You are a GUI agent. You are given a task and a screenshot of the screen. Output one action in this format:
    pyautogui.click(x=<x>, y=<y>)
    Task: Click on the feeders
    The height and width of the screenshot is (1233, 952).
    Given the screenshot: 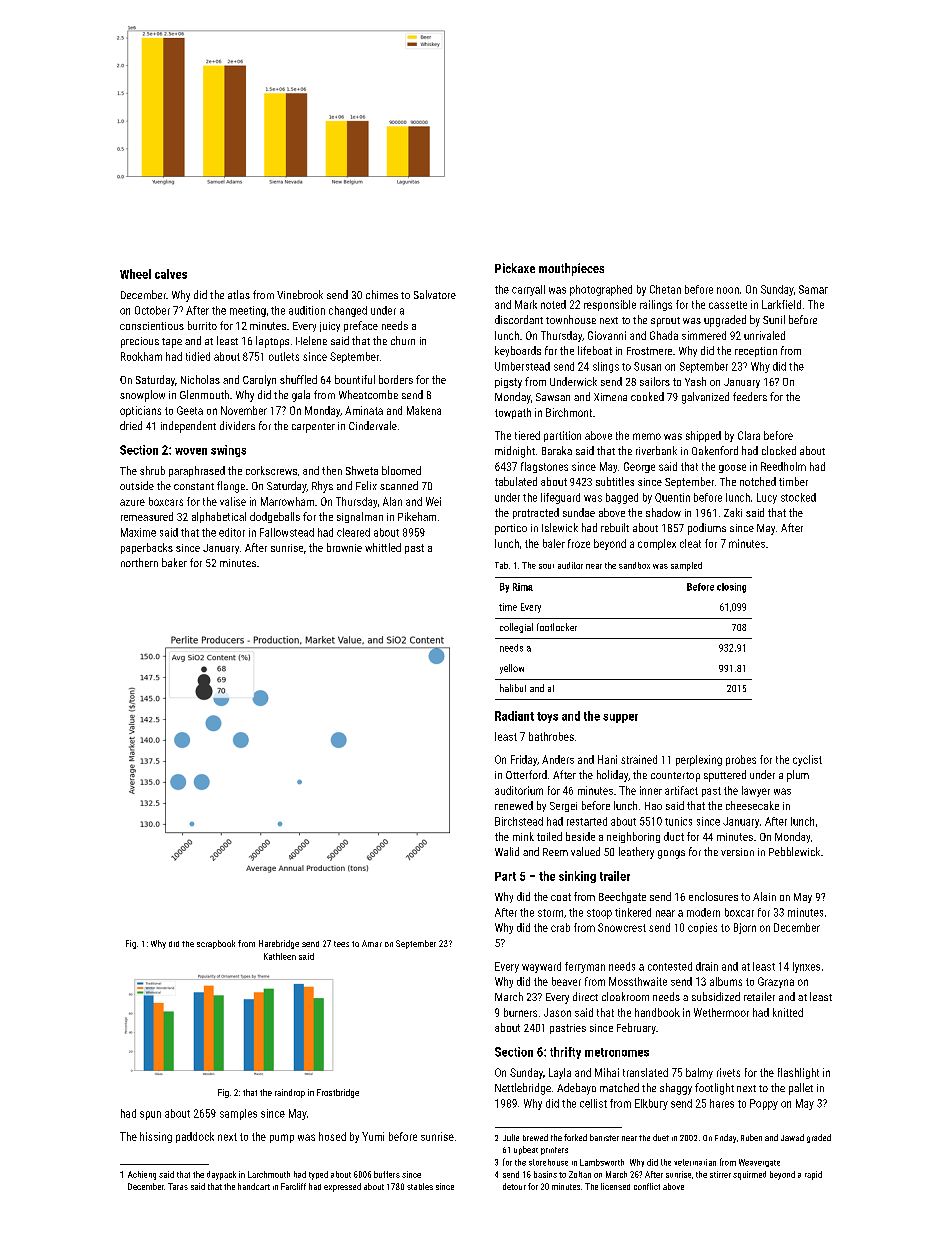 What is the action you would take?
    pyautogui.click(x=750, y=396)
